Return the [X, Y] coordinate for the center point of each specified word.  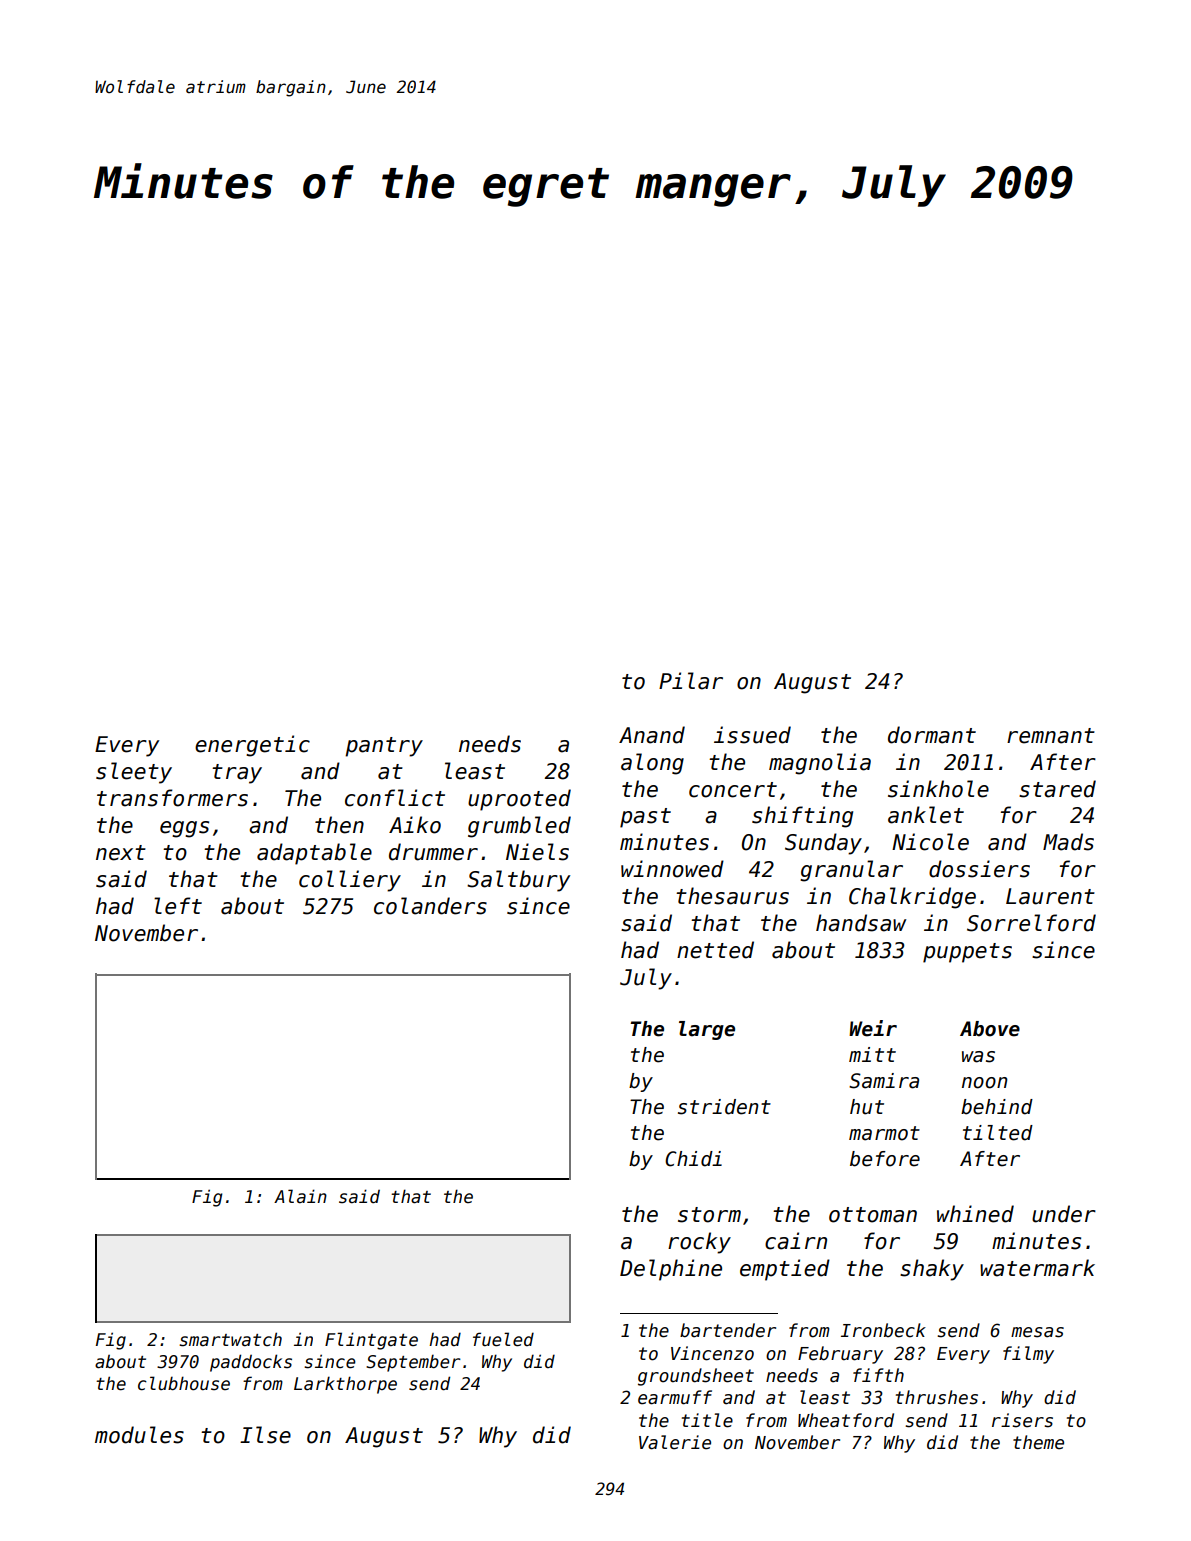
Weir [873, 1028]
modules [139, 1435]
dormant [932, 735]
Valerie [675, 1442]
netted [715, 950]
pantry [384, 747]
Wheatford [846, 1420]
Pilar [691, 681]
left [178, 906]
